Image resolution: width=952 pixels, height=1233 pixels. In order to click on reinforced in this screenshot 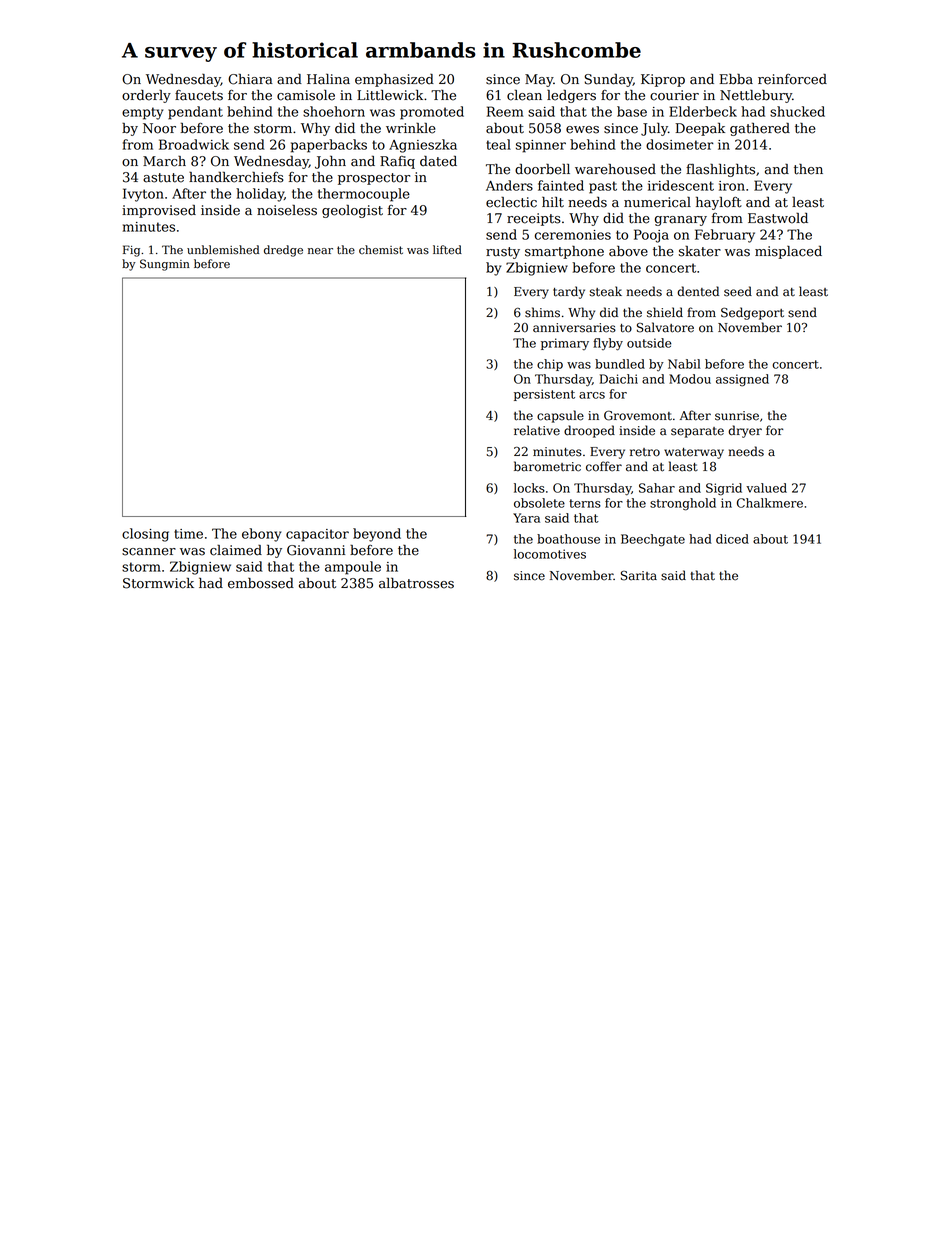, I will do `click(792, 79)`.
